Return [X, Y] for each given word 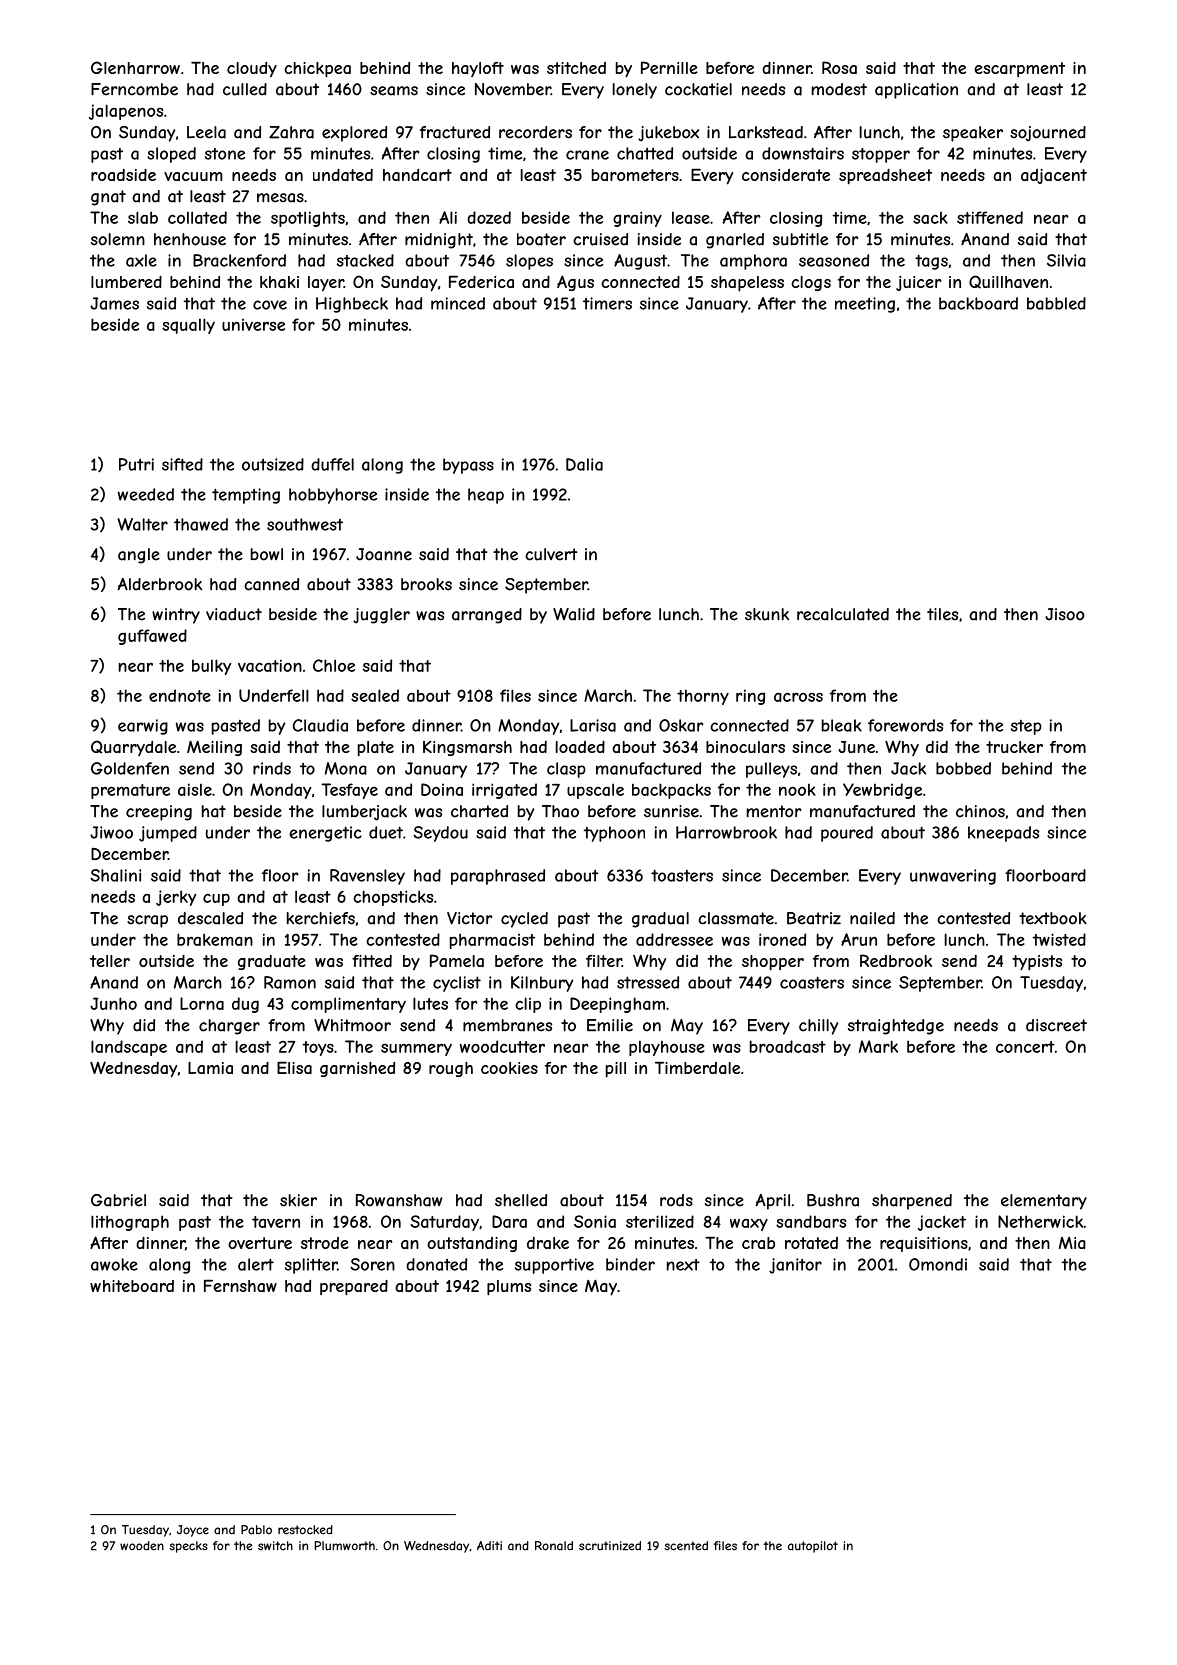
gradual [660, 920]
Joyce [193, 1531]
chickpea [317, 70]
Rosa [839, 67]
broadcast [788, 1046]
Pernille [669, 67]
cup [216, 899]
